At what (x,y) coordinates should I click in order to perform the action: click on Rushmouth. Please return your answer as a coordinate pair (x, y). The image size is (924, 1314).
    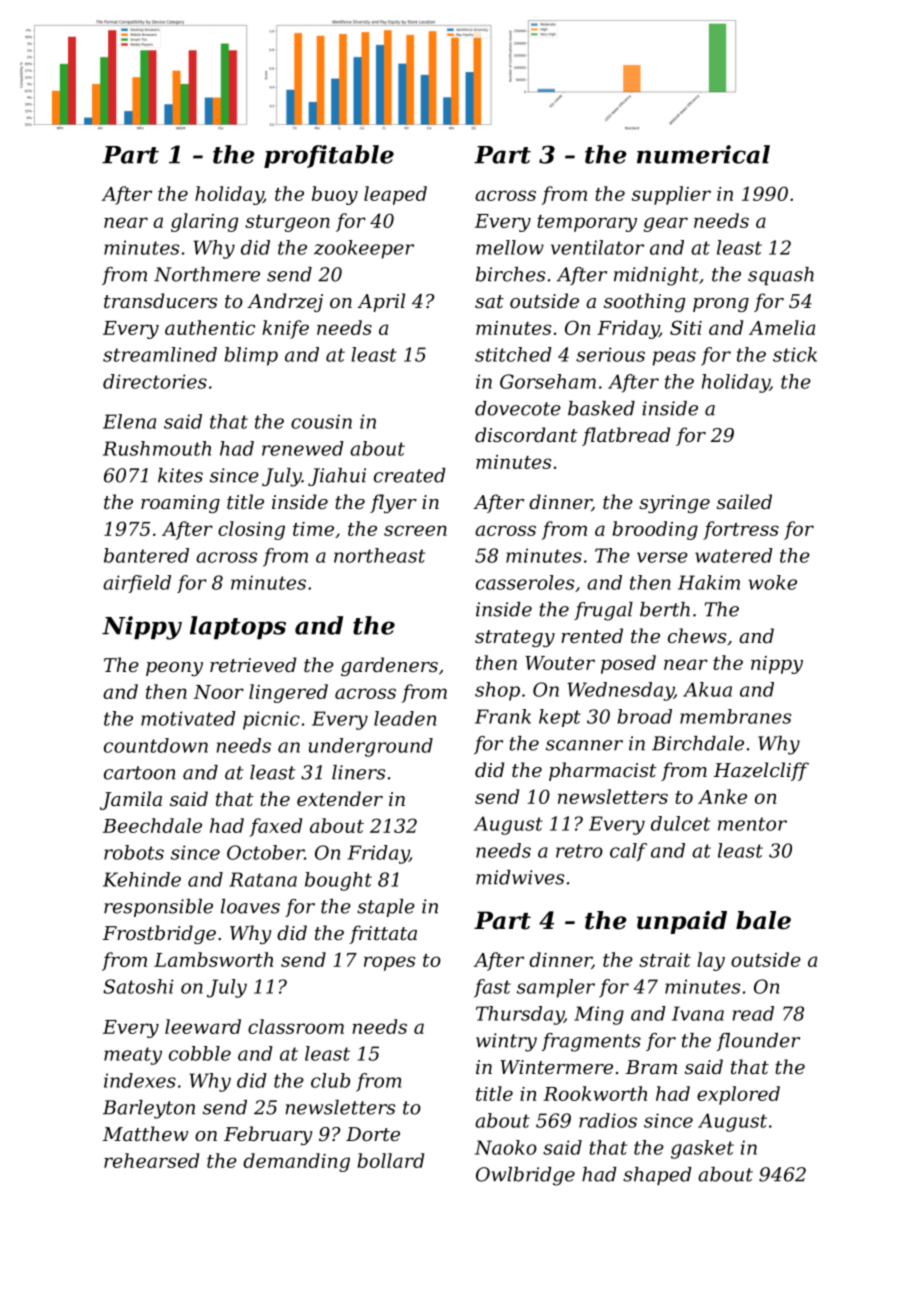
    Looking at the image, I should click on (157, 448).
